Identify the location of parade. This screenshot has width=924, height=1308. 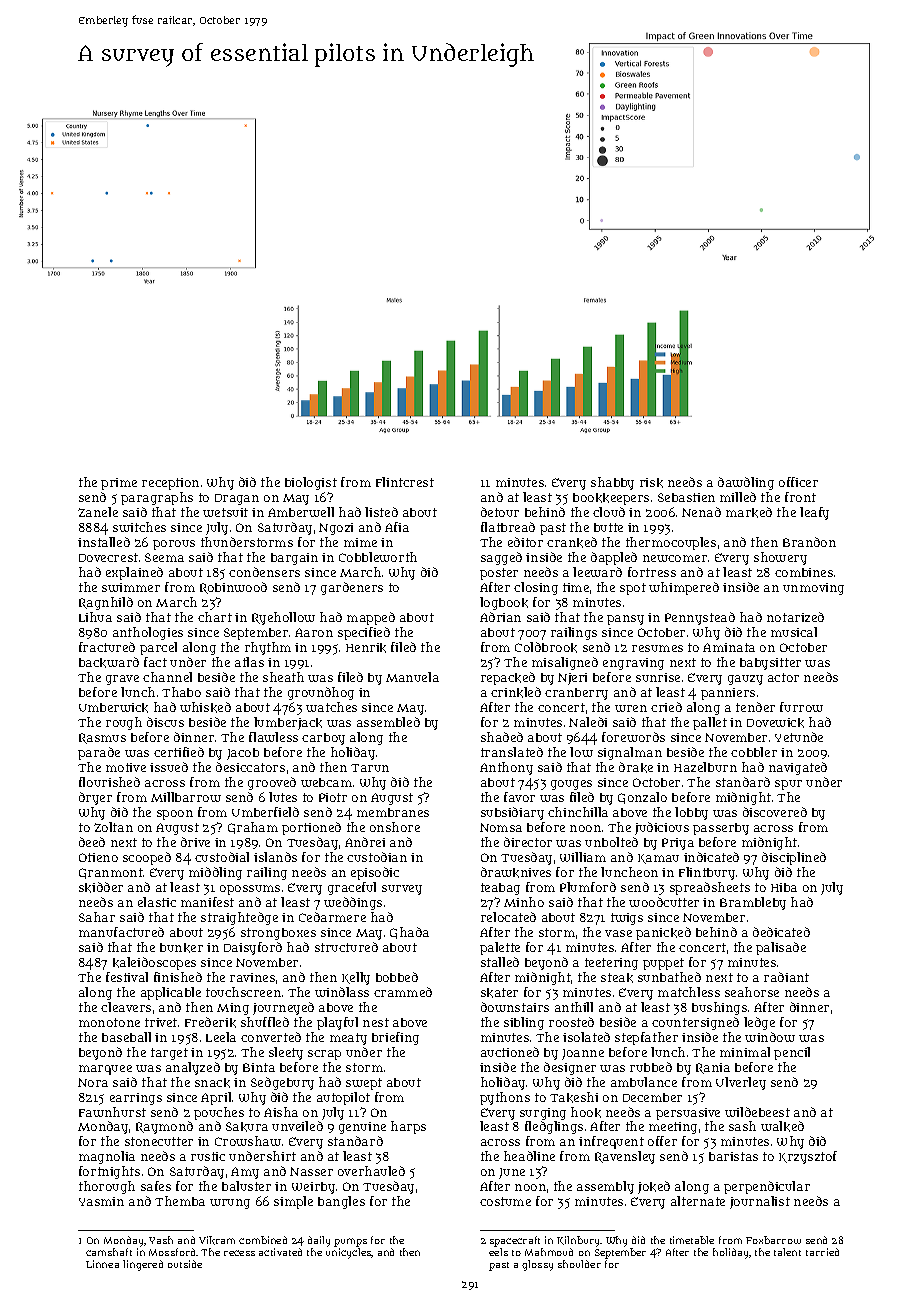
(99, 753).
